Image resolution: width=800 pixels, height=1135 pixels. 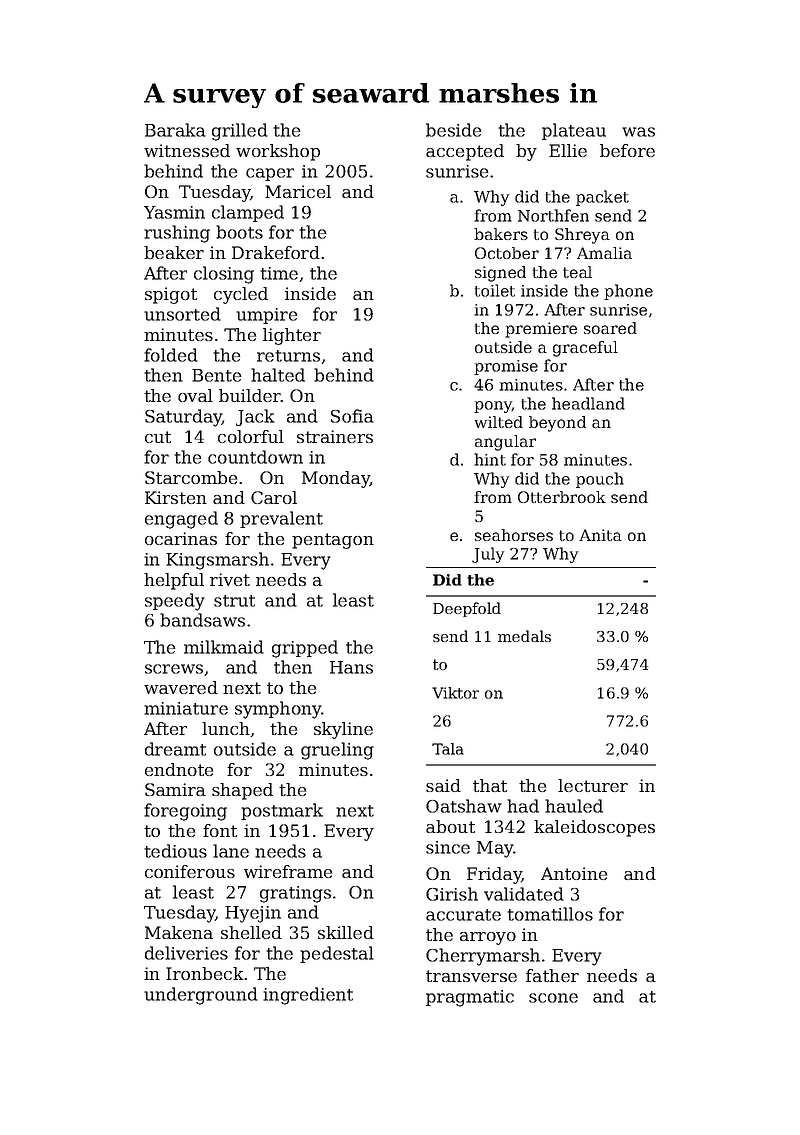 I want to click on Bente, so click(x=216, y=375).
